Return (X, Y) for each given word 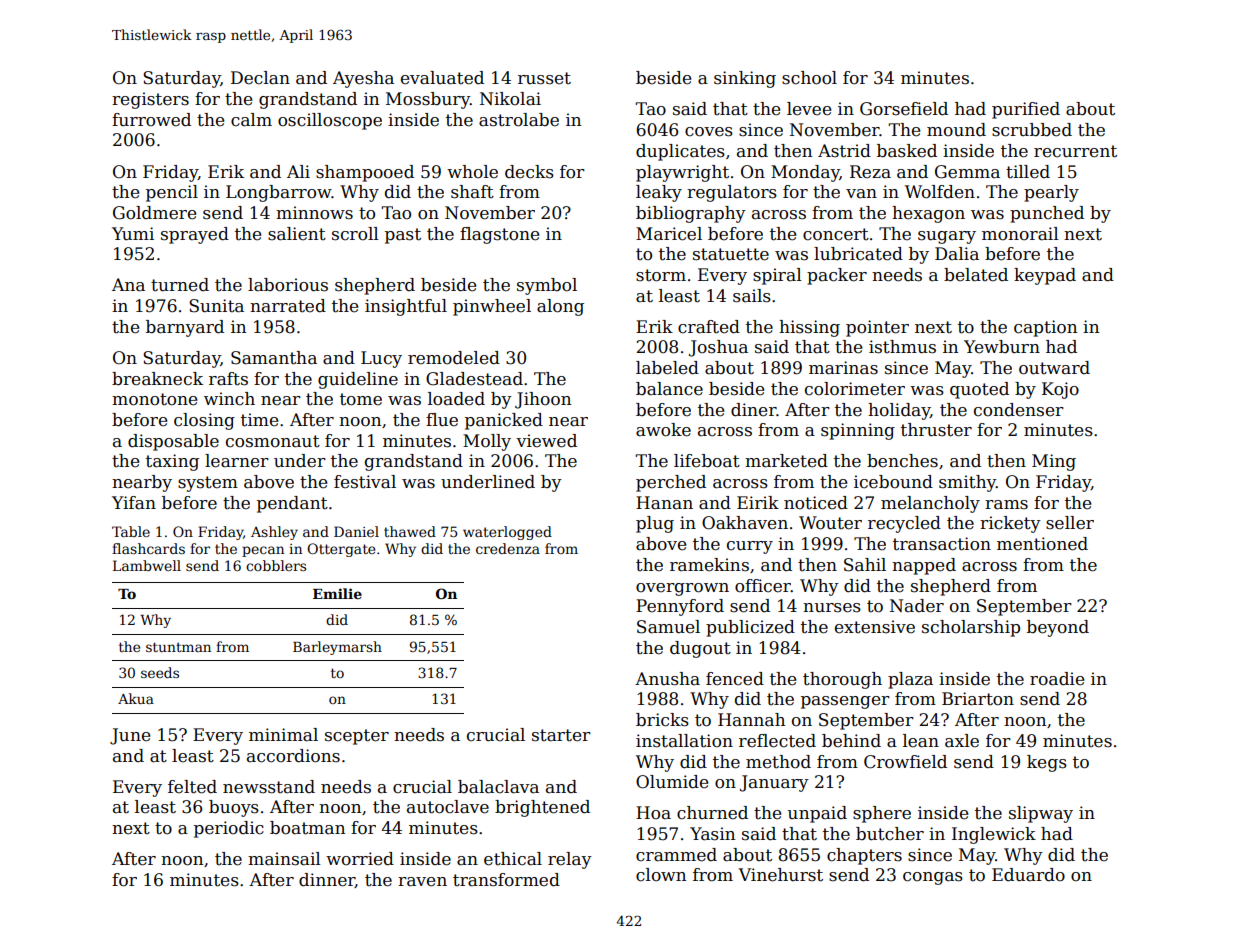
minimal (283, 735)
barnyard (185, 328)
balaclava (498, 787)
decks (529, 172)
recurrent (1075, 151)
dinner (327, 880)
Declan (260, 78)
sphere (882, 814)
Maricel (669, 234)
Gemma (967, 172)
